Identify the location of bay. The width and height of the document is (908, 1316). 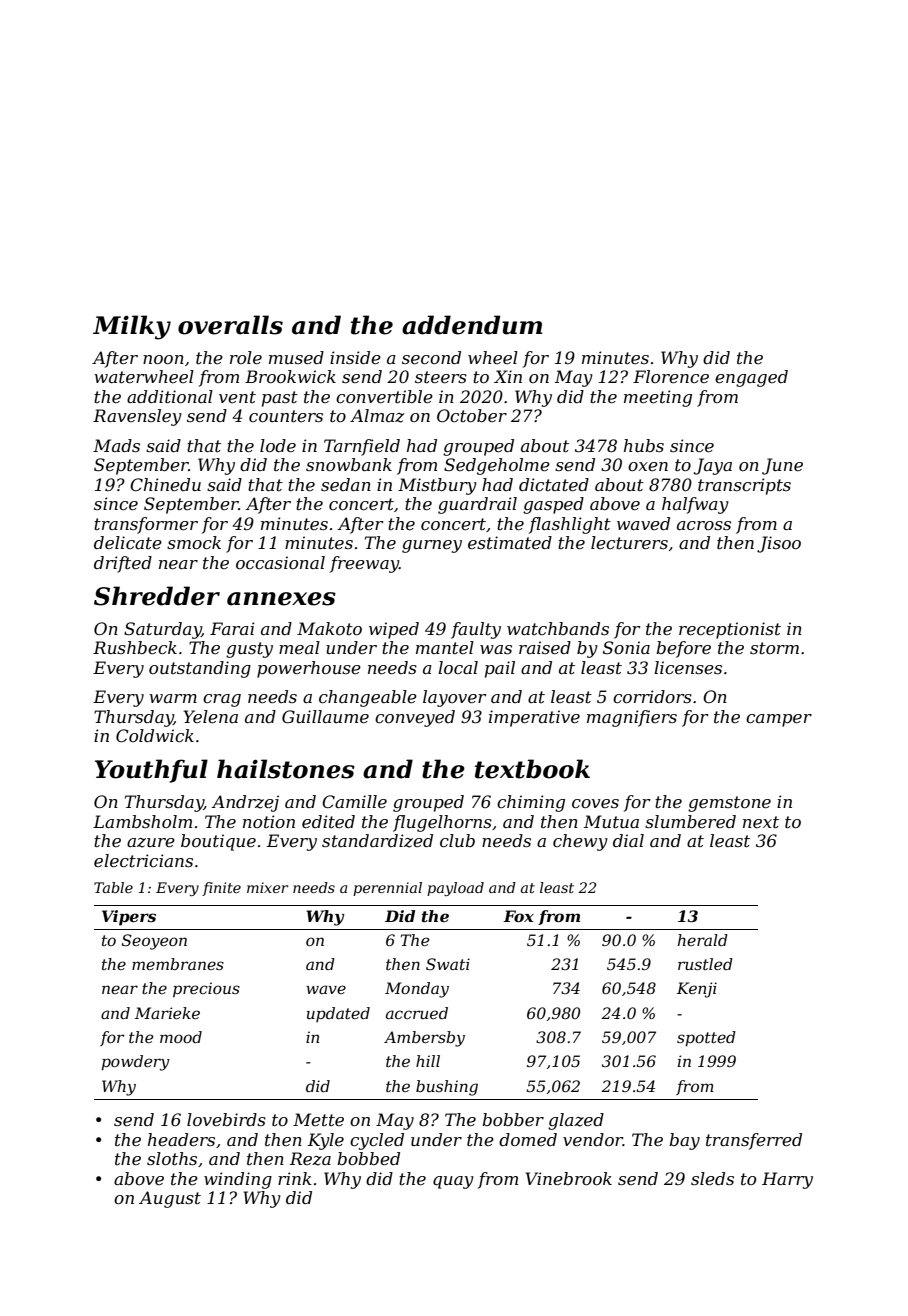
(684, 1141).
